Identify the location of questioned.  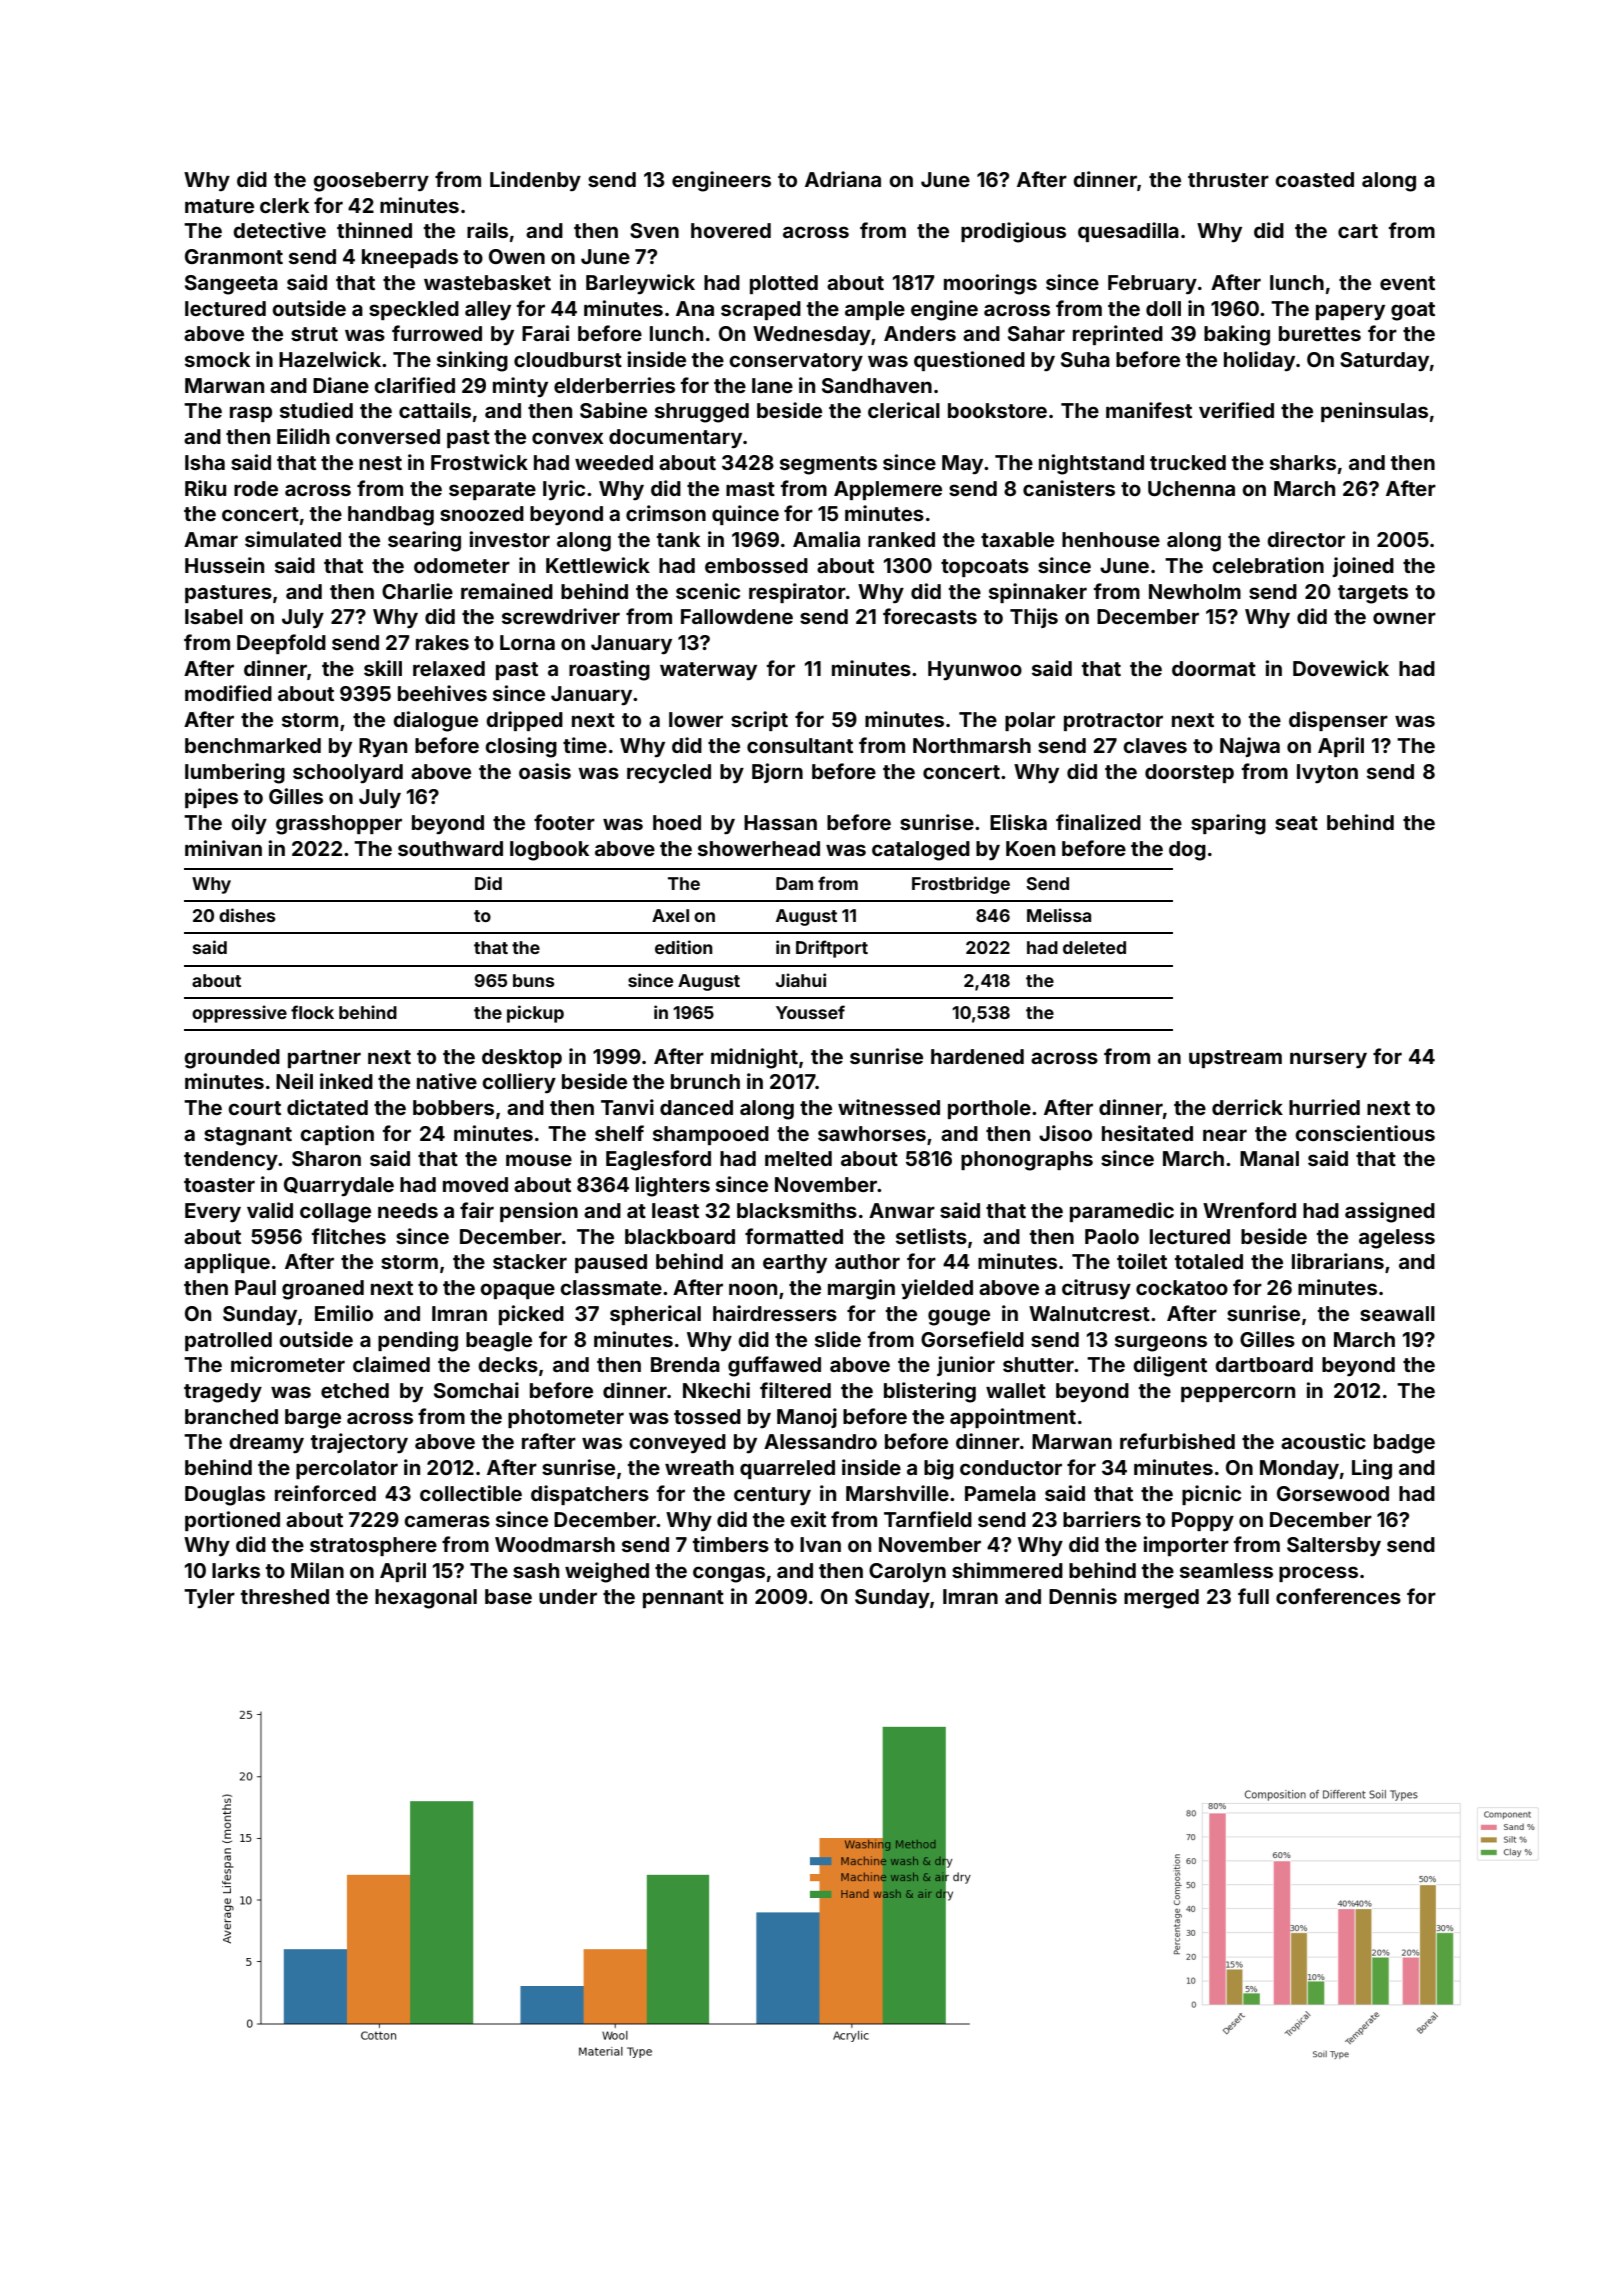
(969, 361).
